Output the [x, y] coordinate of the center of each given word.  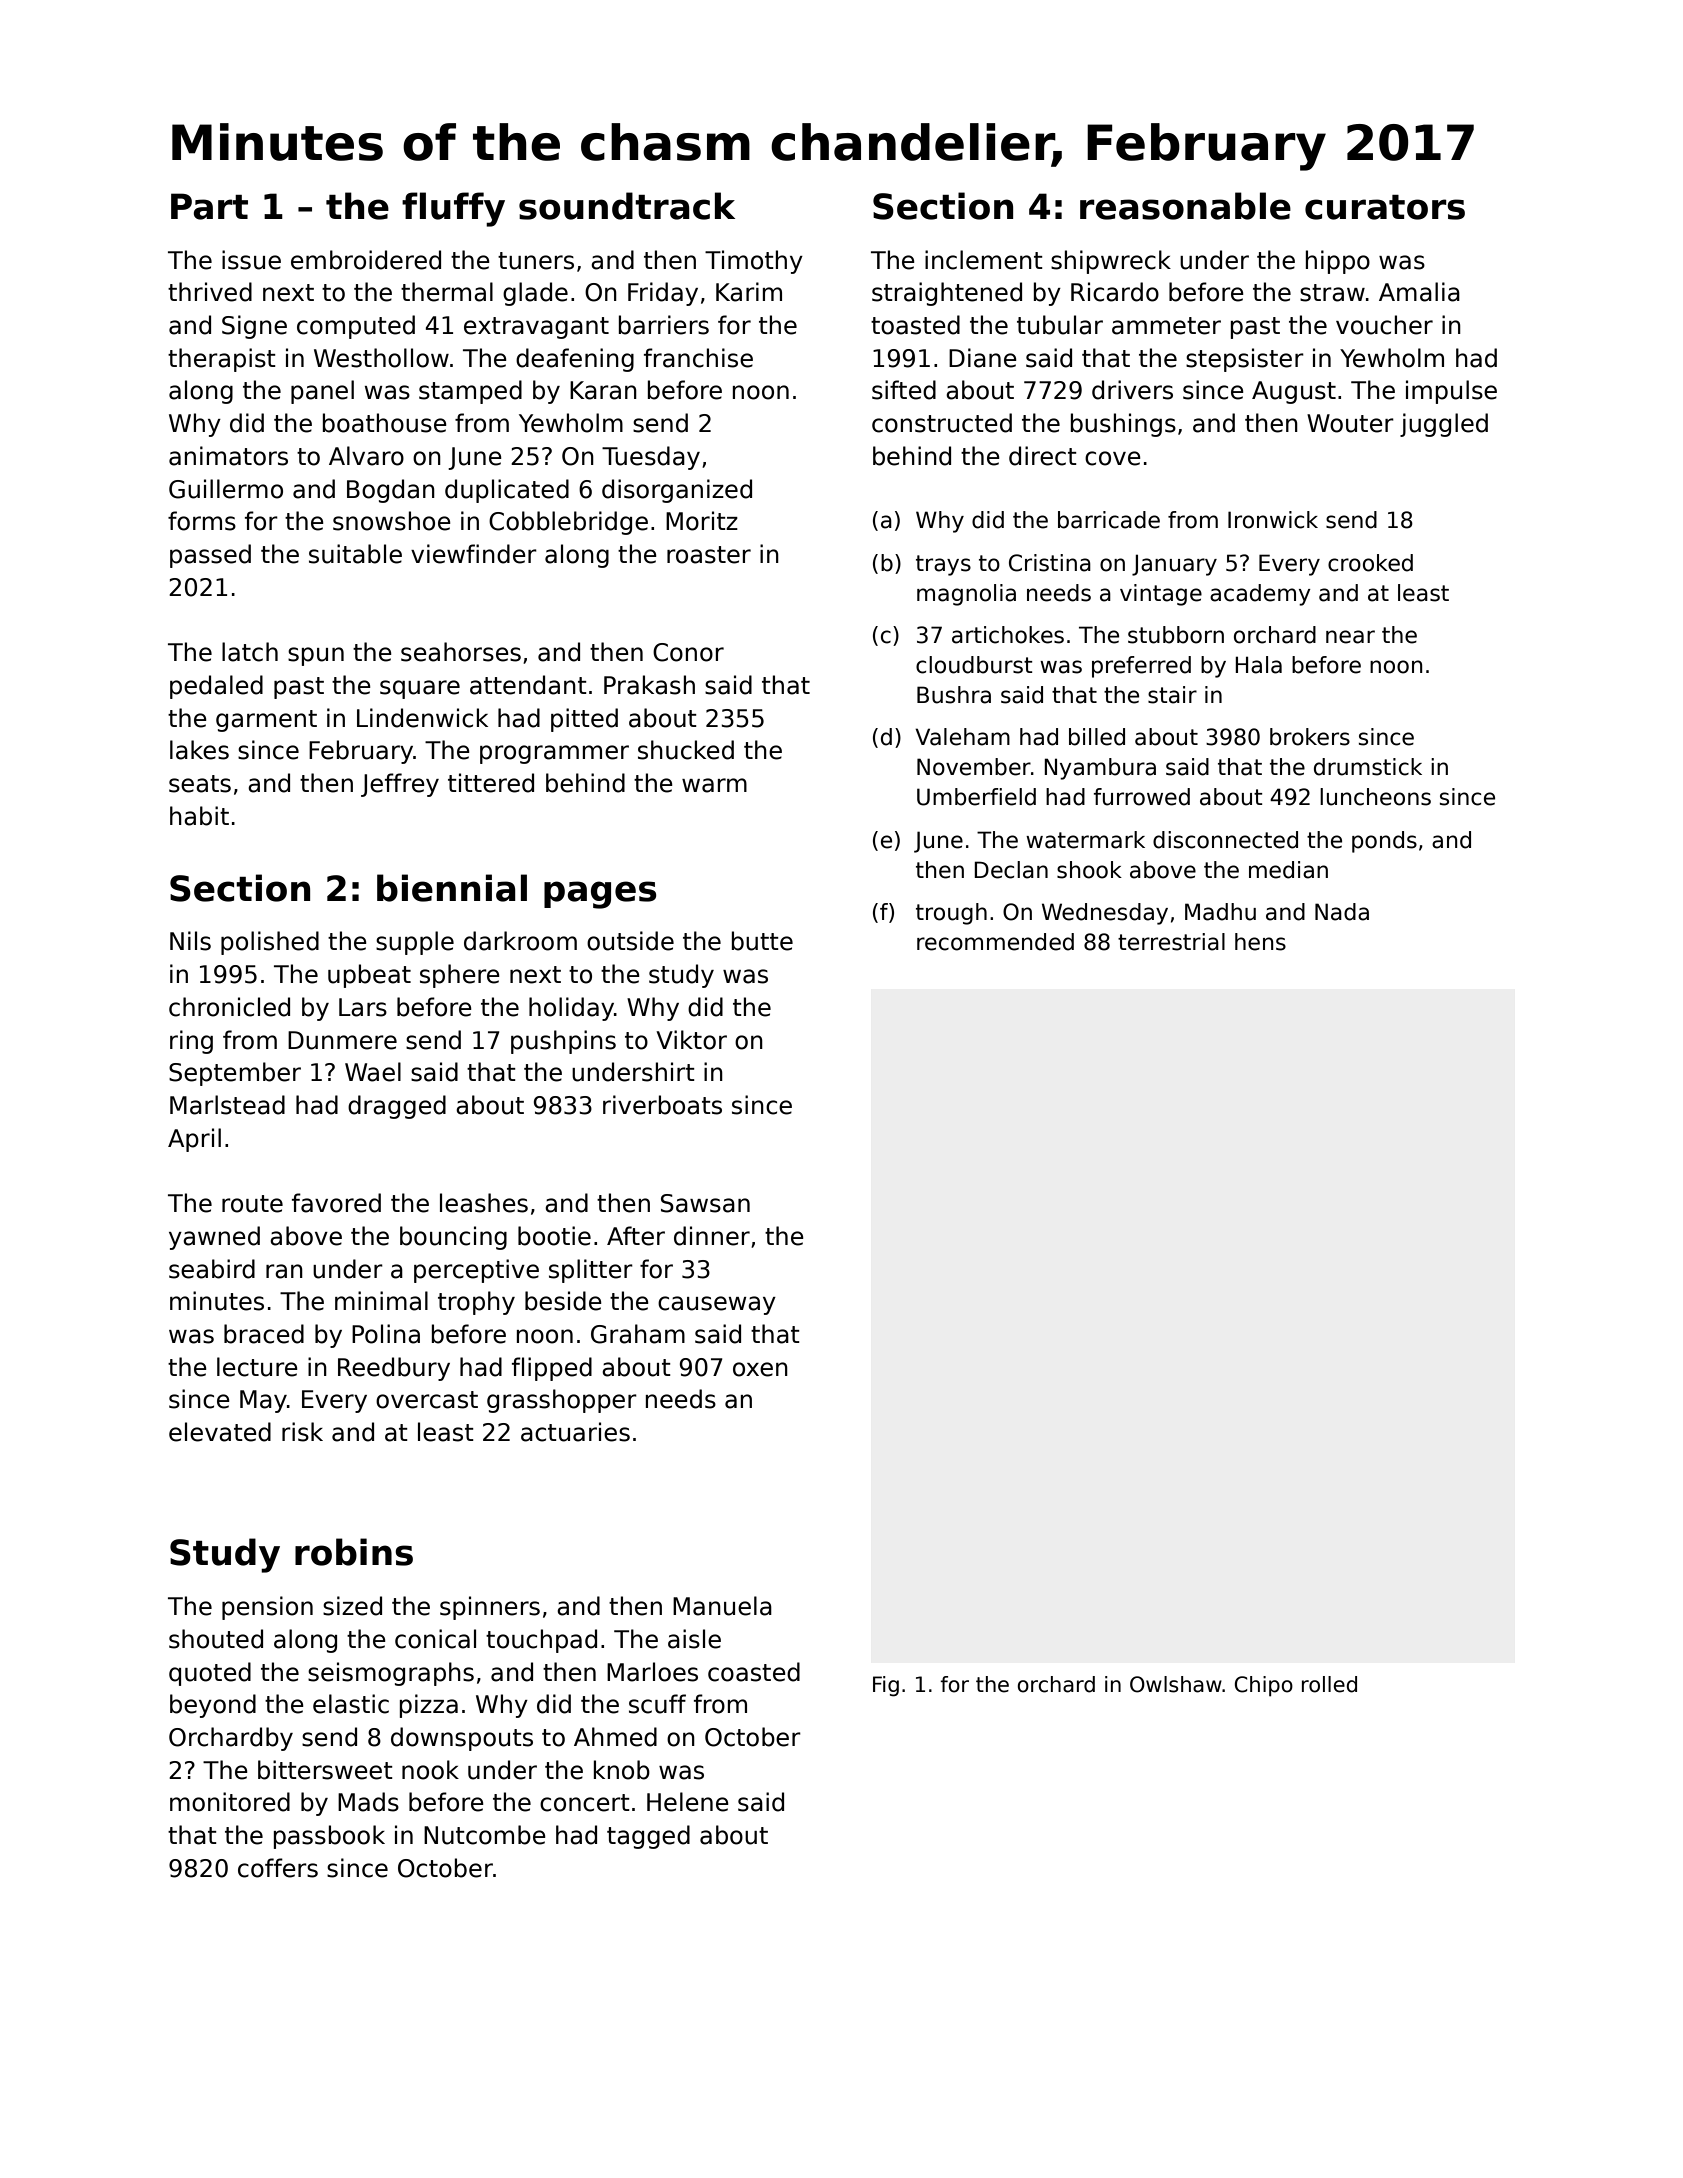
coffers [278, 1868]
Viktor [691, 1040]
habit [199, 816]
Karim [749, 292]
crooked [1370, 563]
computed [356, 327]
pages [600, 895]
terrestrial [1171, 942]
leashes [484, 1203]
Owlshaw [1176, 1684]
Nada [1342, 912]
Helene [688, 1802]
